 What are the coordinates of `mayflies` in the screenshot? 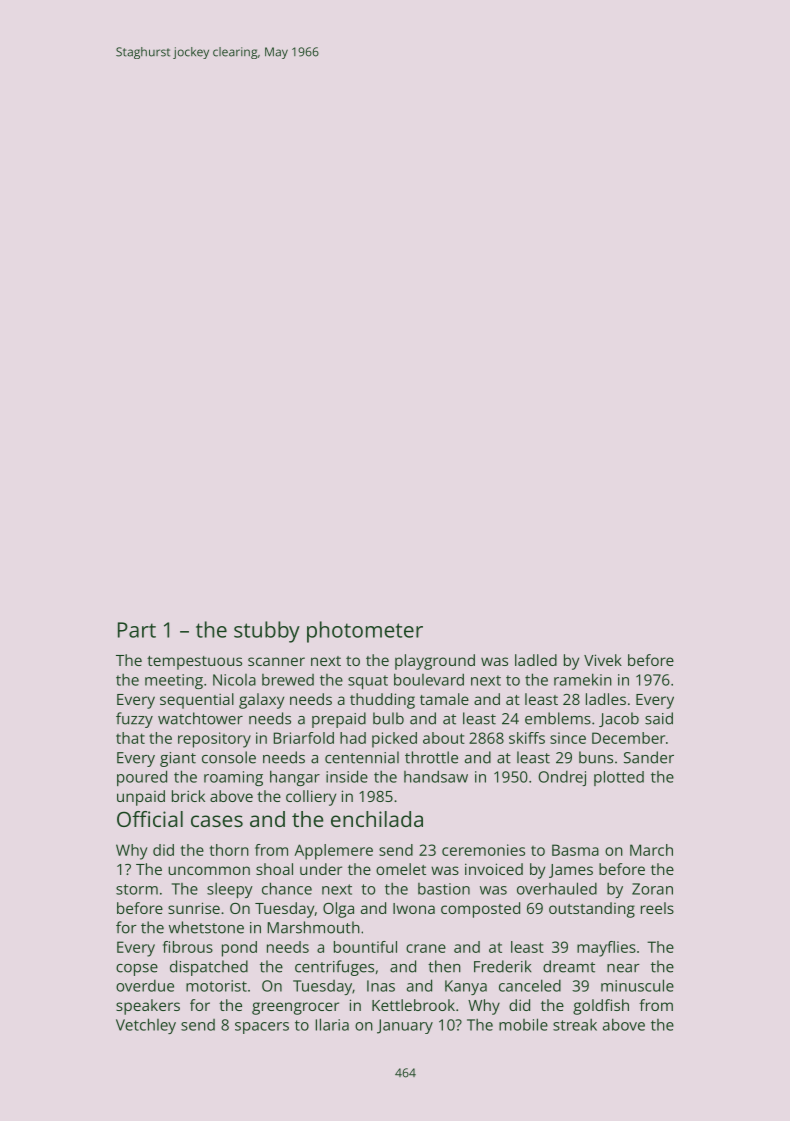 It's located at (606, 949).
